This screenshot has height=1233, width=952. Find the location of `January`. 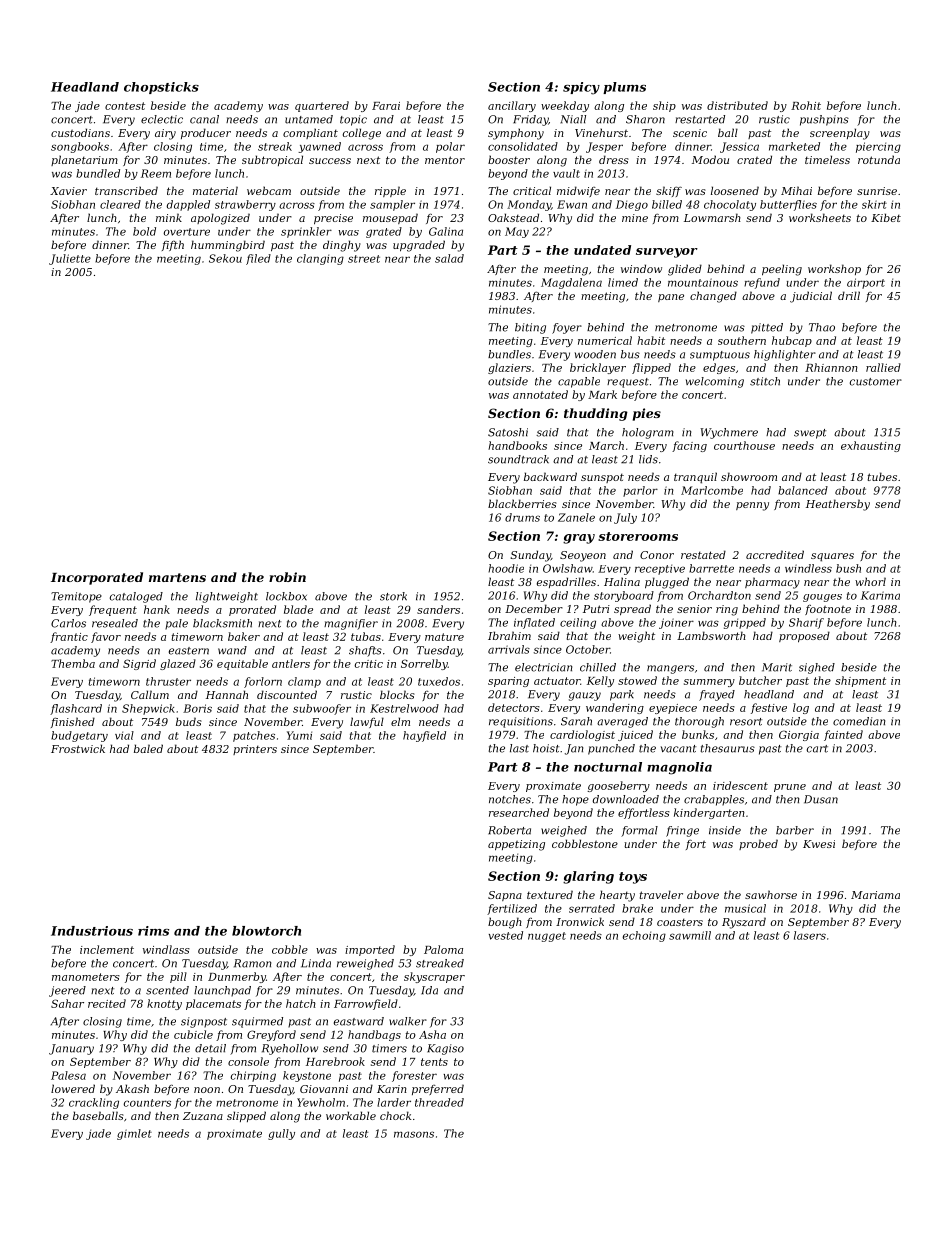

January is located at coordinates (71, 1049).
